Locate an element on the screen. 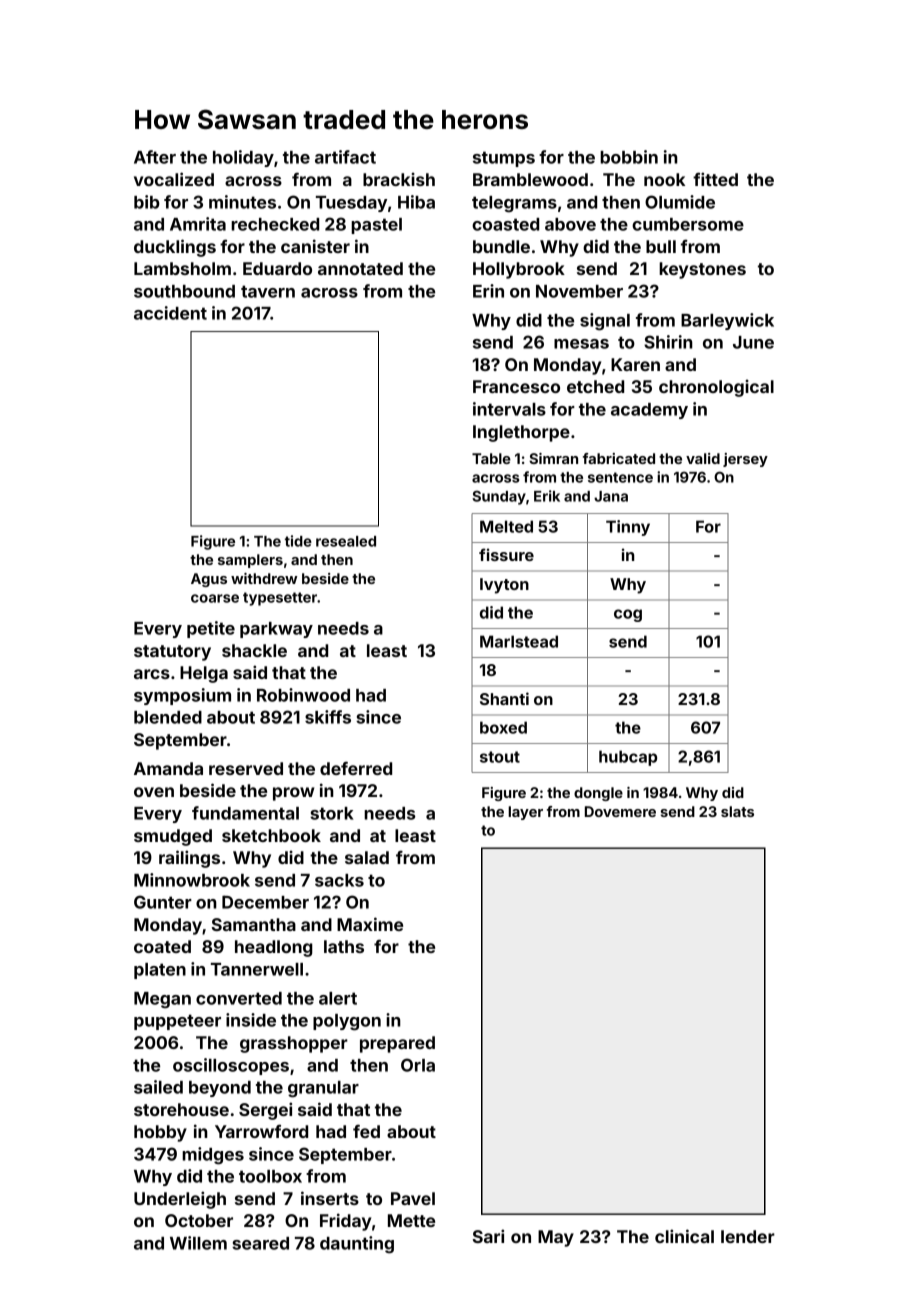 The height and width of the screenshot is (1316, 908). holiday is located at coordinates (243, 158).
